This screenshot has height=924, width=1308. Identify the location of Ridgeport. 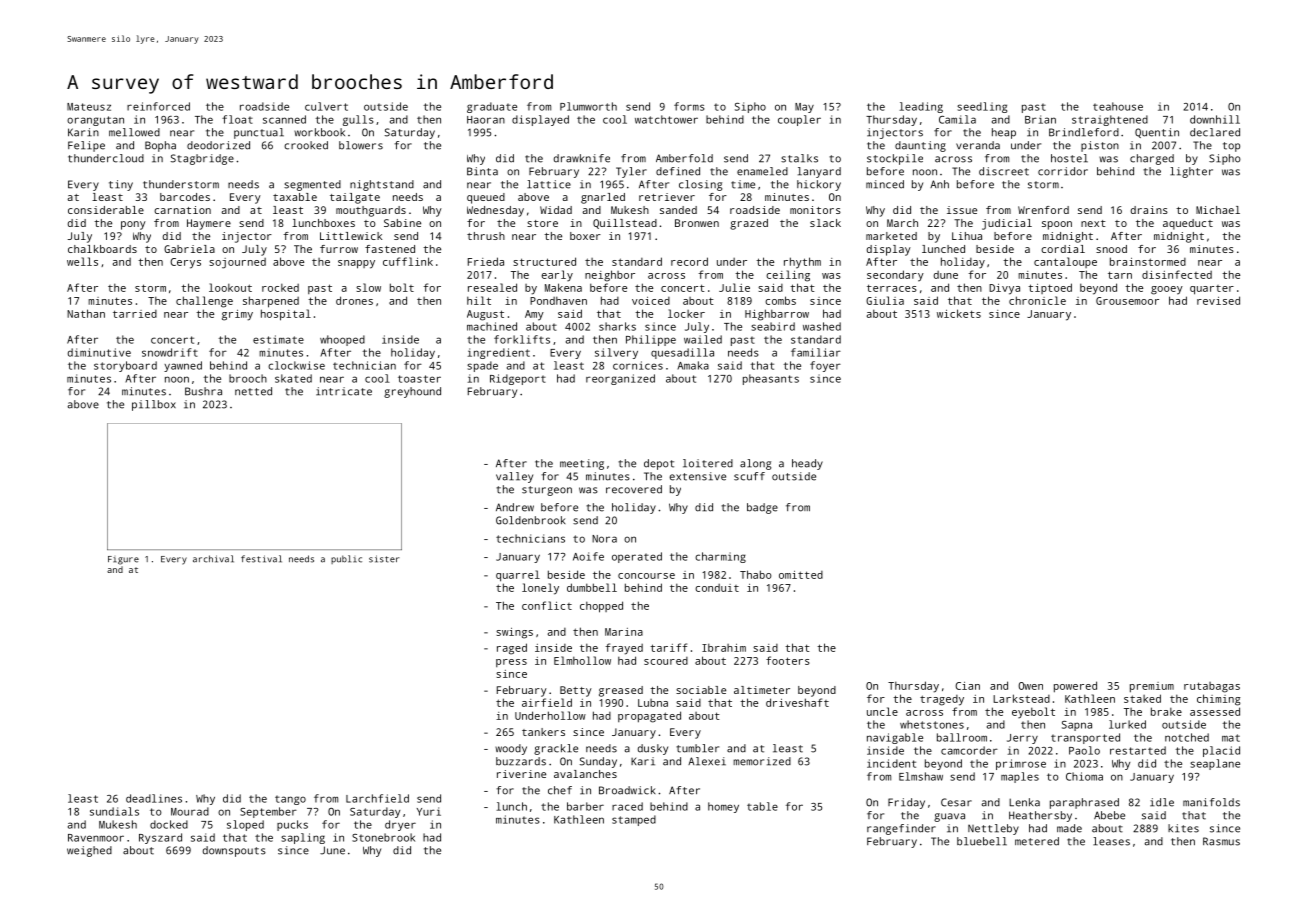
(518, 379).
